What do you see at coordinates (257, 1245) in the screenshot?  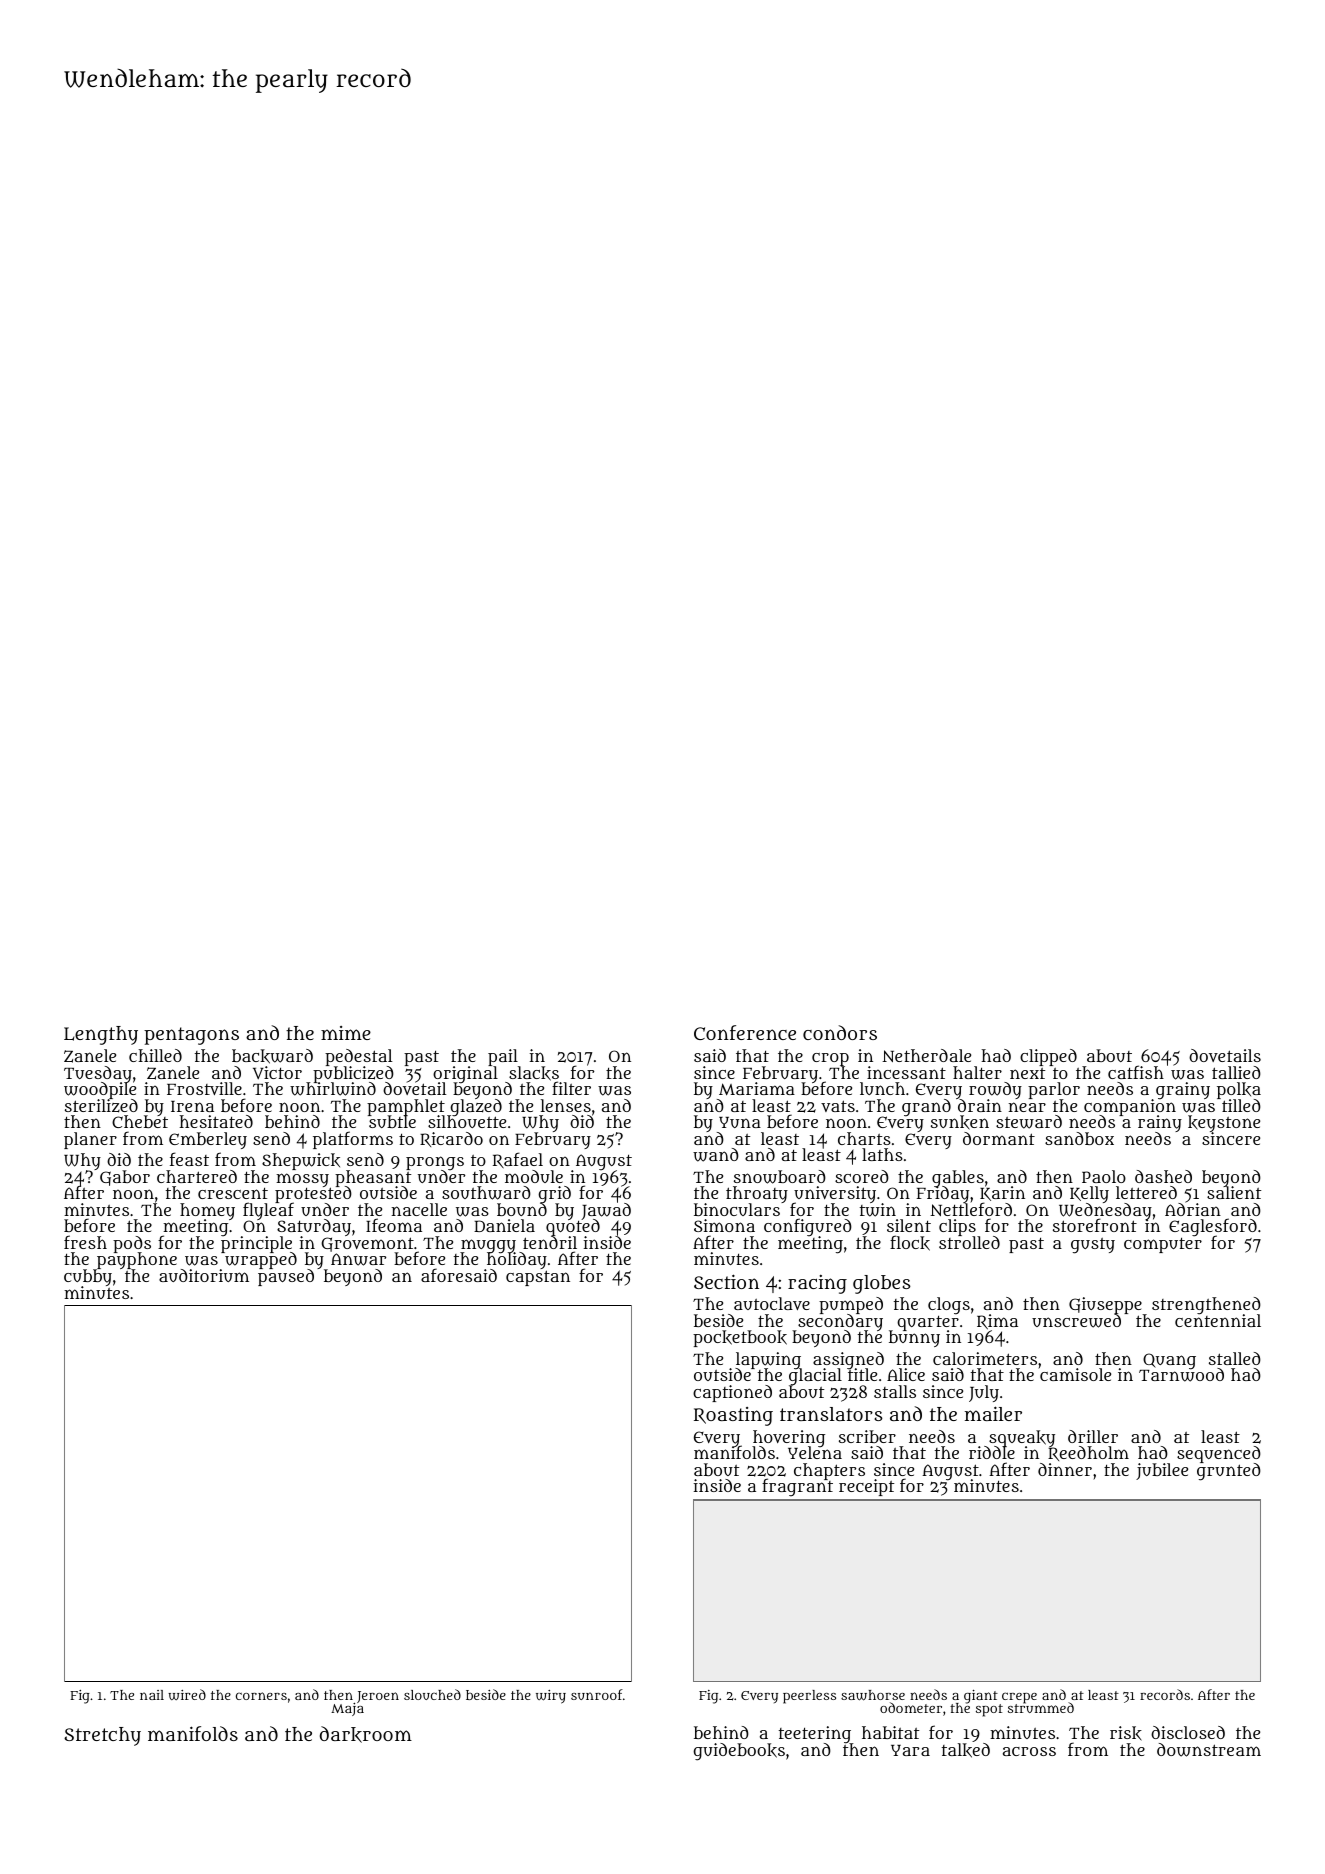 I see `principle` at bounding box center [257, 1245].
